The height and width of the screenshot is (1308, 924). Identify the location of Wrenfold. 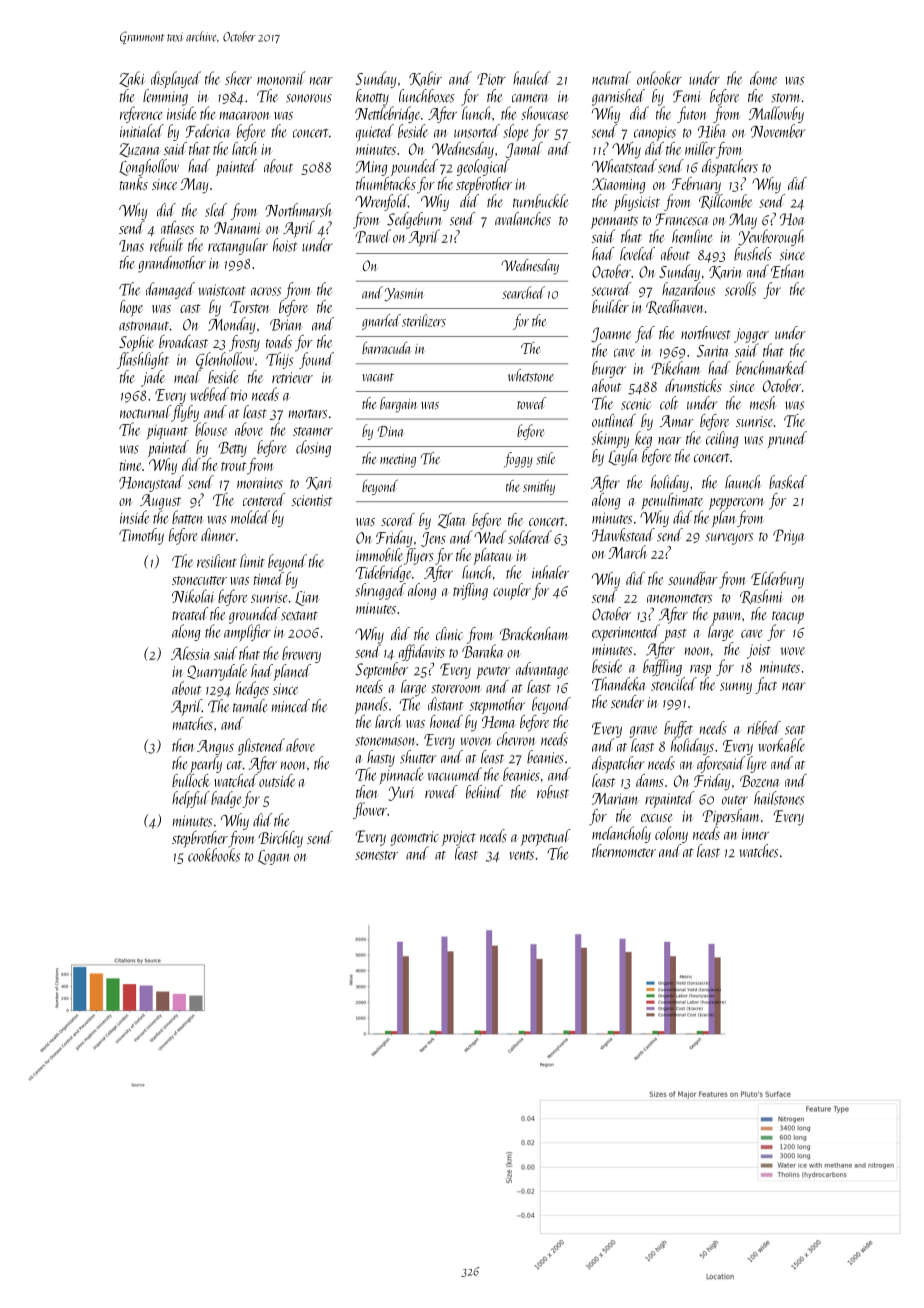
(381, 202).
